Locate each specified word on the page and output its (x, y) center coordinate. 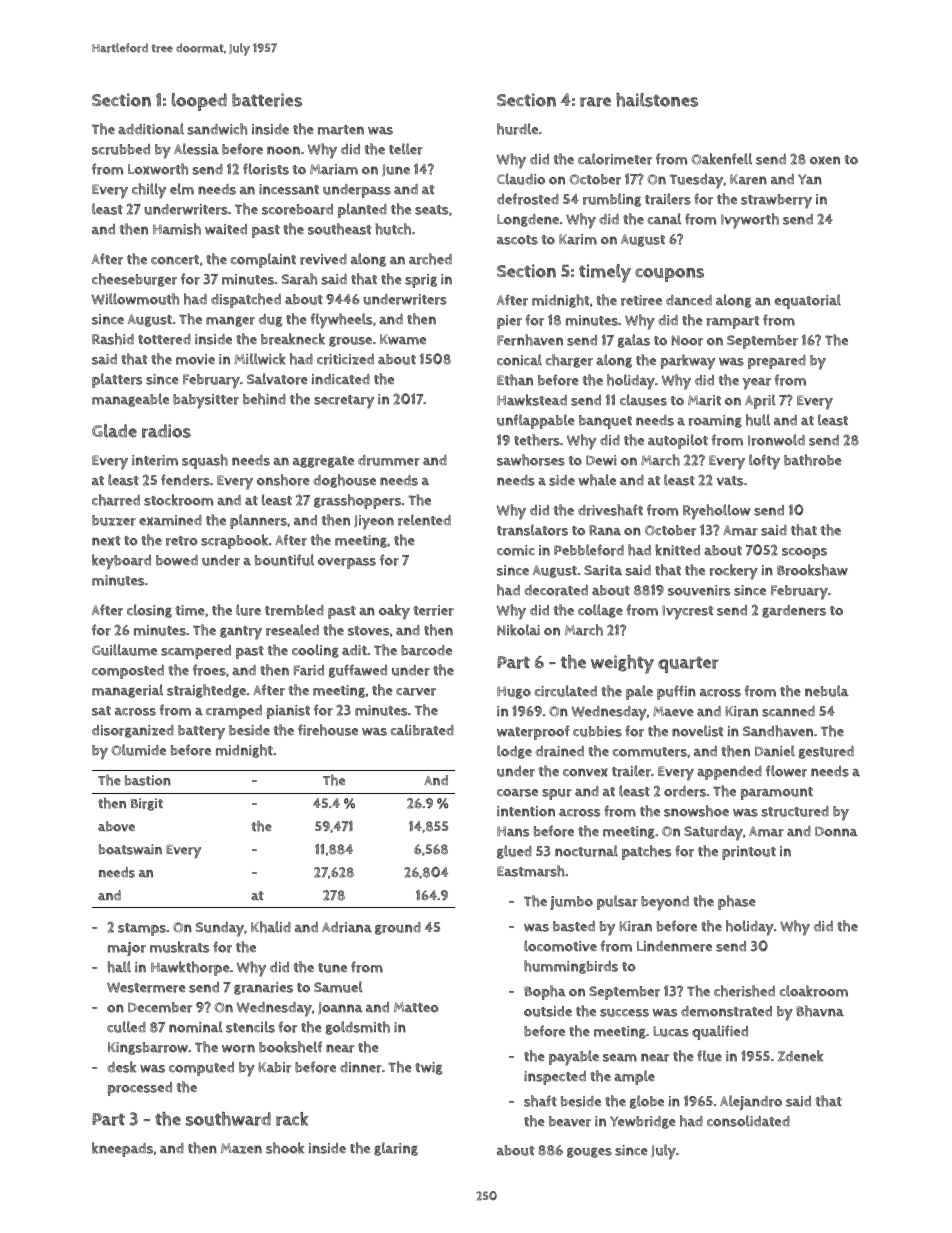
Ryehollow (716, 512)
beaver (570, 1121)
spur (557, 794)
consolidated (748, 1121)
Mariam (334, 169)
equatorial (807, 301)
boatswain (130, 849)
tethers (537, 440)
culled (126, 1027)
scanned (788, 711)
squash (205, 461)
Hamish (177, 229)
